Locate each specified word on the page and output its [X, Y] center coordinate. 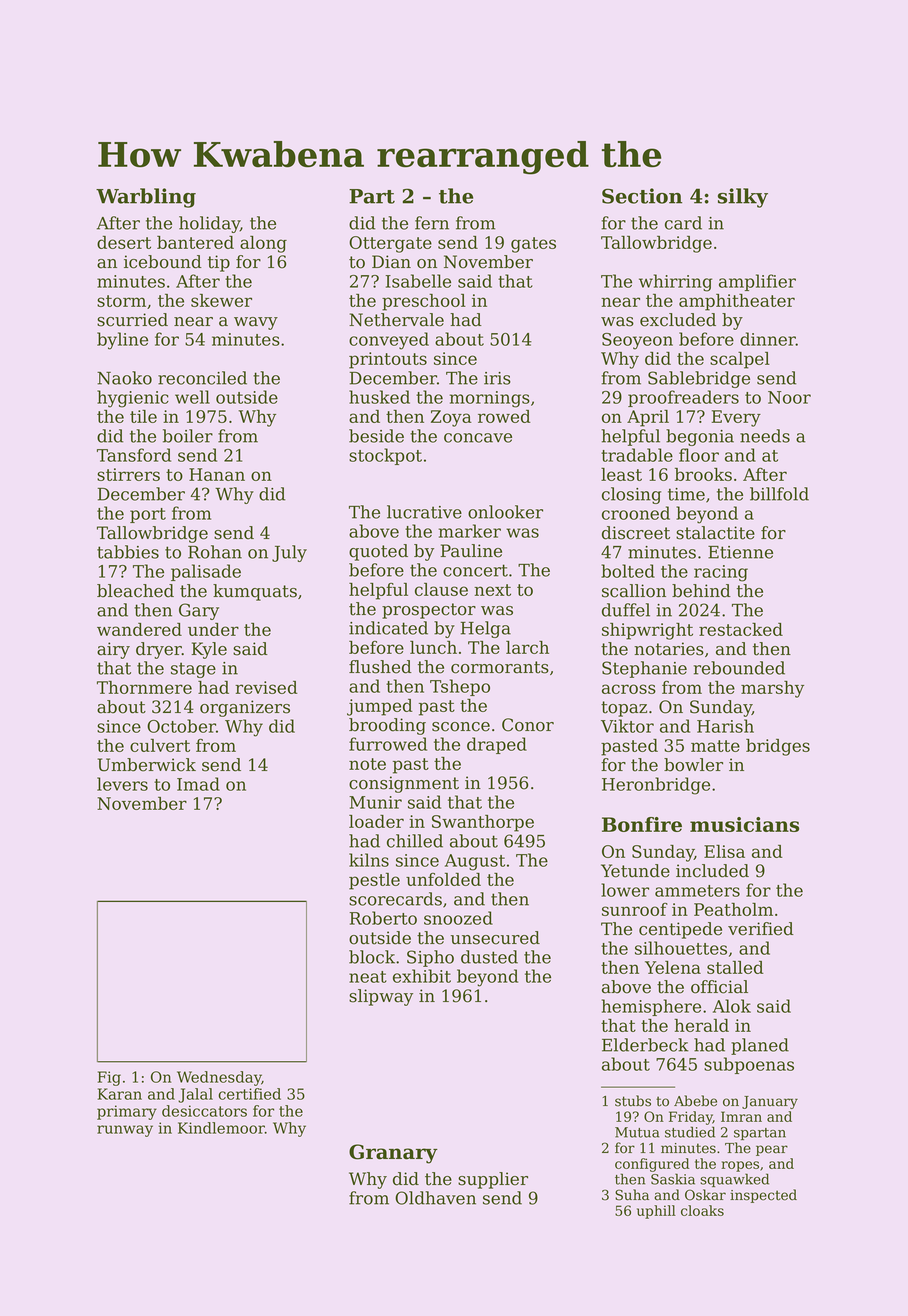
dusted [489, 957]
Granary [393, 1154]
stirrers [128, 474]
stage [193, 670]
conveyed [389, 341]
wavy [256, 323]
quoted [378, 552]
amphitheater [737, 302]
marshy [772, 689]
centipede [680, 930]
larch [527, 647]
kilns [369, 860]
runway [125, 1131]
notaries [669, 649]
